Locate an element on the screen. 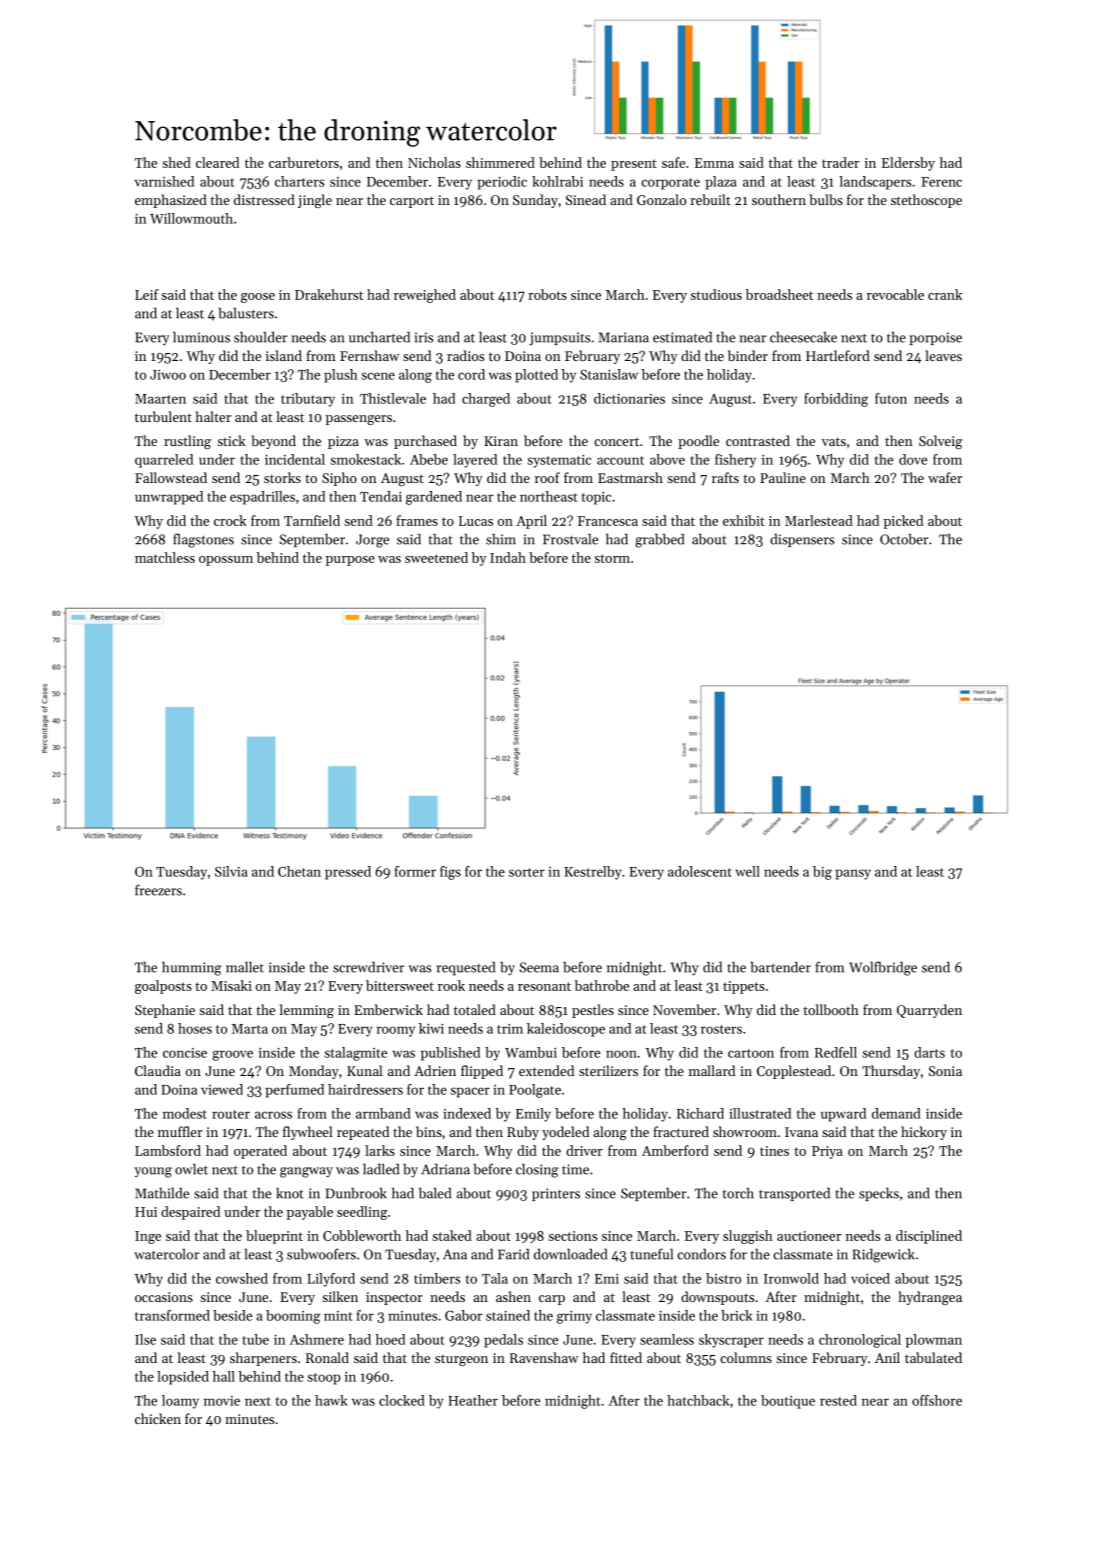 This screenshot has height=1551, width=1097. Indah is located at coordinates (508, 557).
